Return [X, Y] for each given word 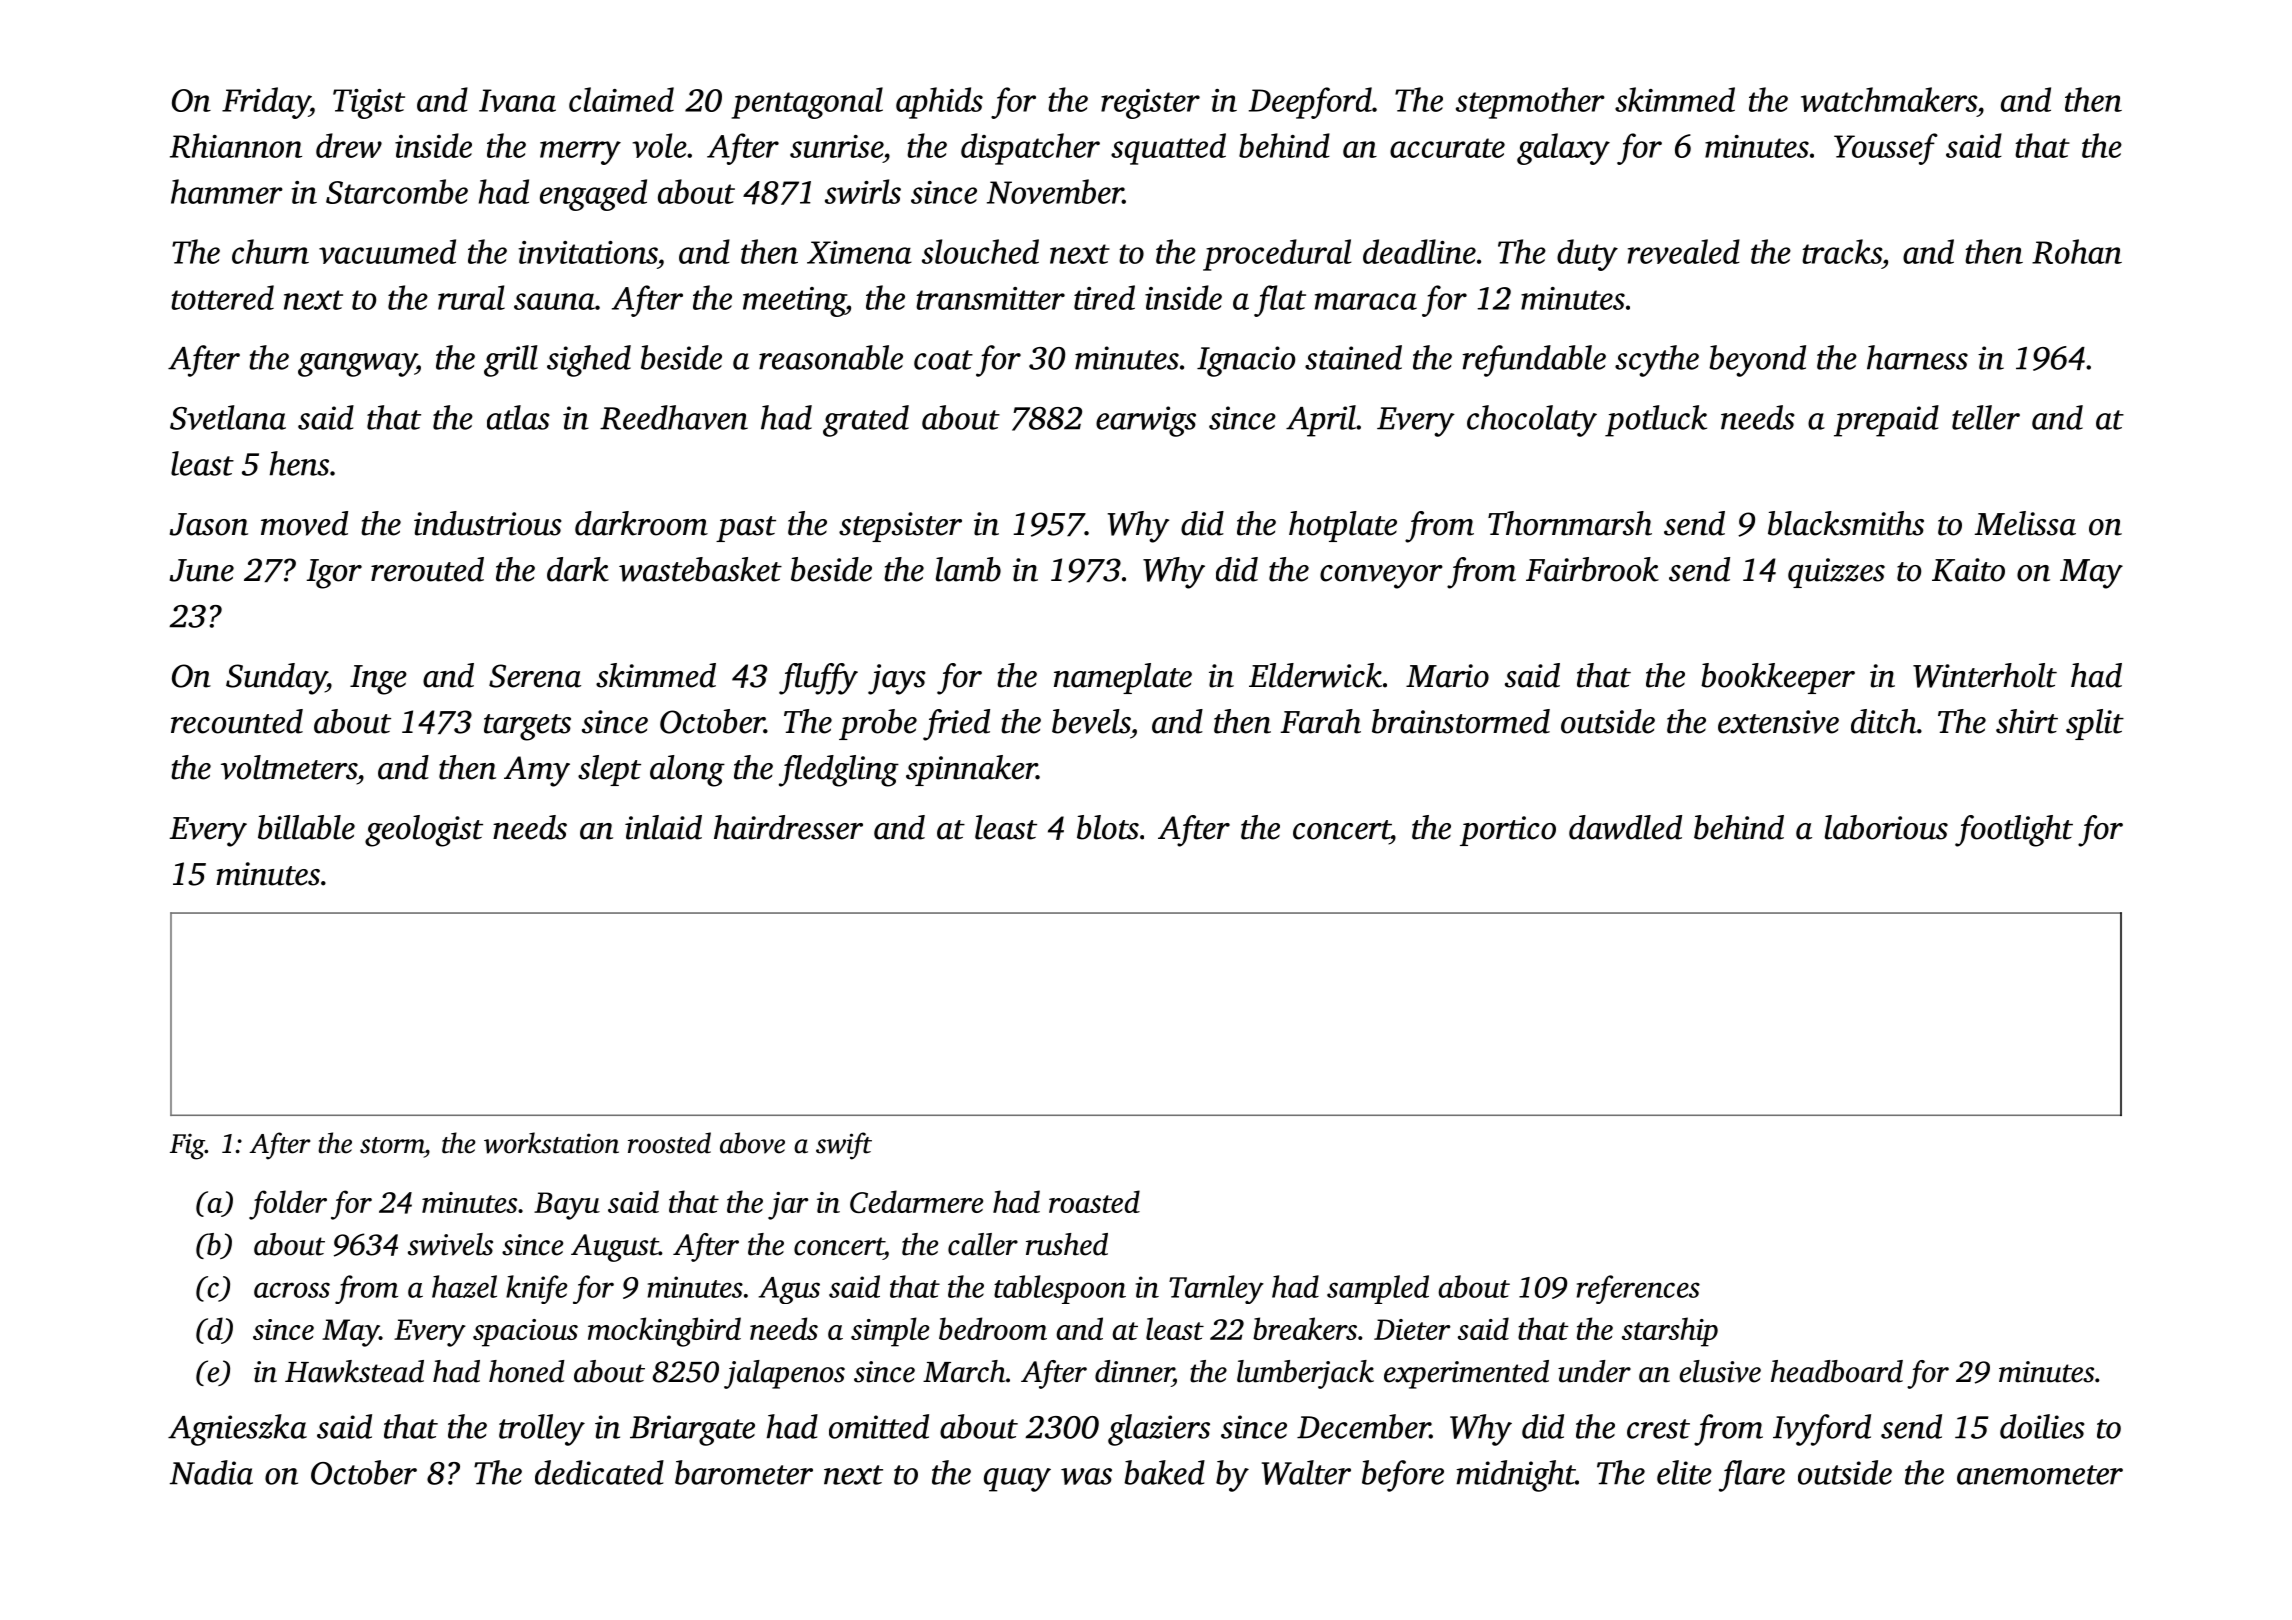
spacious [525, 1333]
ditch [1884, 721]
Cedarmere [916, 1201]
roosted [669, 1143]
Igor [334, 574]
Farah [1320, 721]
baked [1164, 1472]
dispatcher [1030, 149]
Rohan [2077, 251]
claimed [621, 99]
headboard [1837, 1371]
